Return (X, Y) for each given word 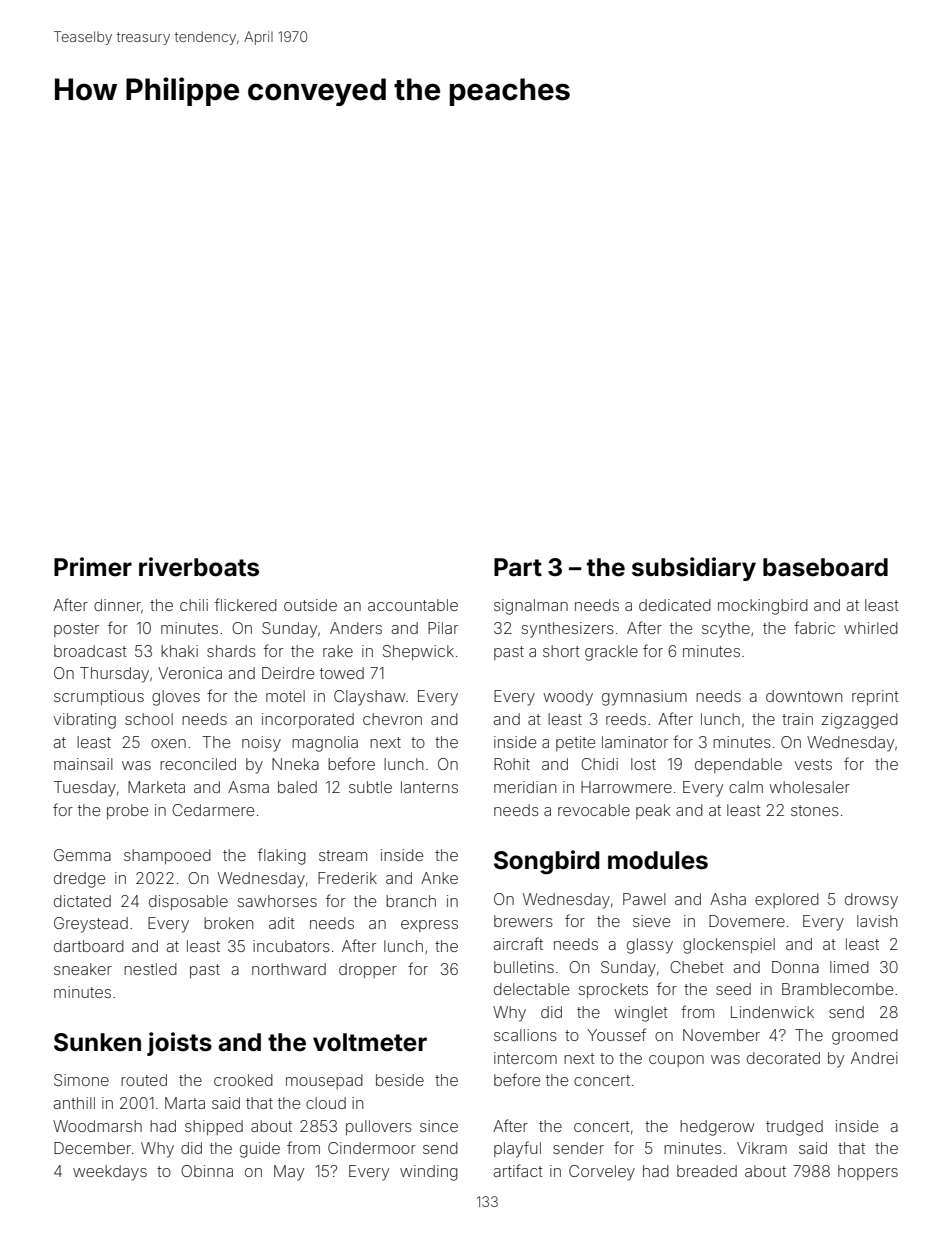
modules (658, 860)
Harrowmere (626, 787)
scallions (525, 1035)
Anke (439, 878)
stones (815, 810)
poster (76, 630)
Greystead (91, 925)
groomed (865, 1037)
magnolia (325, 744)
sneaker (83, 969)
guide (260, 1150)
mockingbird (763, 607)
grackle (611, 653)
